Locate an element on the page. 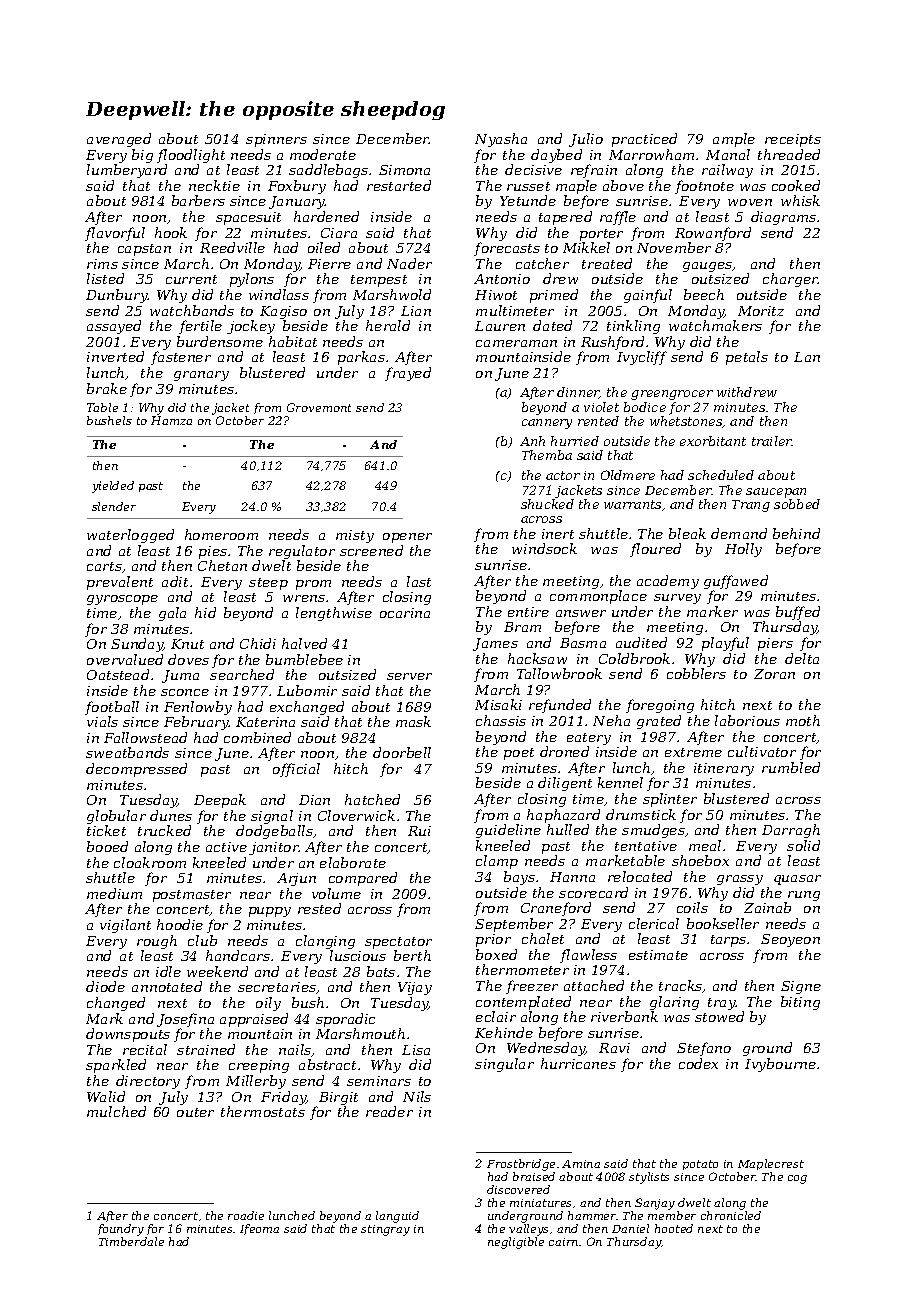 The image size is (908, 1316). gyroscope is located at coordinates (122, 600).
